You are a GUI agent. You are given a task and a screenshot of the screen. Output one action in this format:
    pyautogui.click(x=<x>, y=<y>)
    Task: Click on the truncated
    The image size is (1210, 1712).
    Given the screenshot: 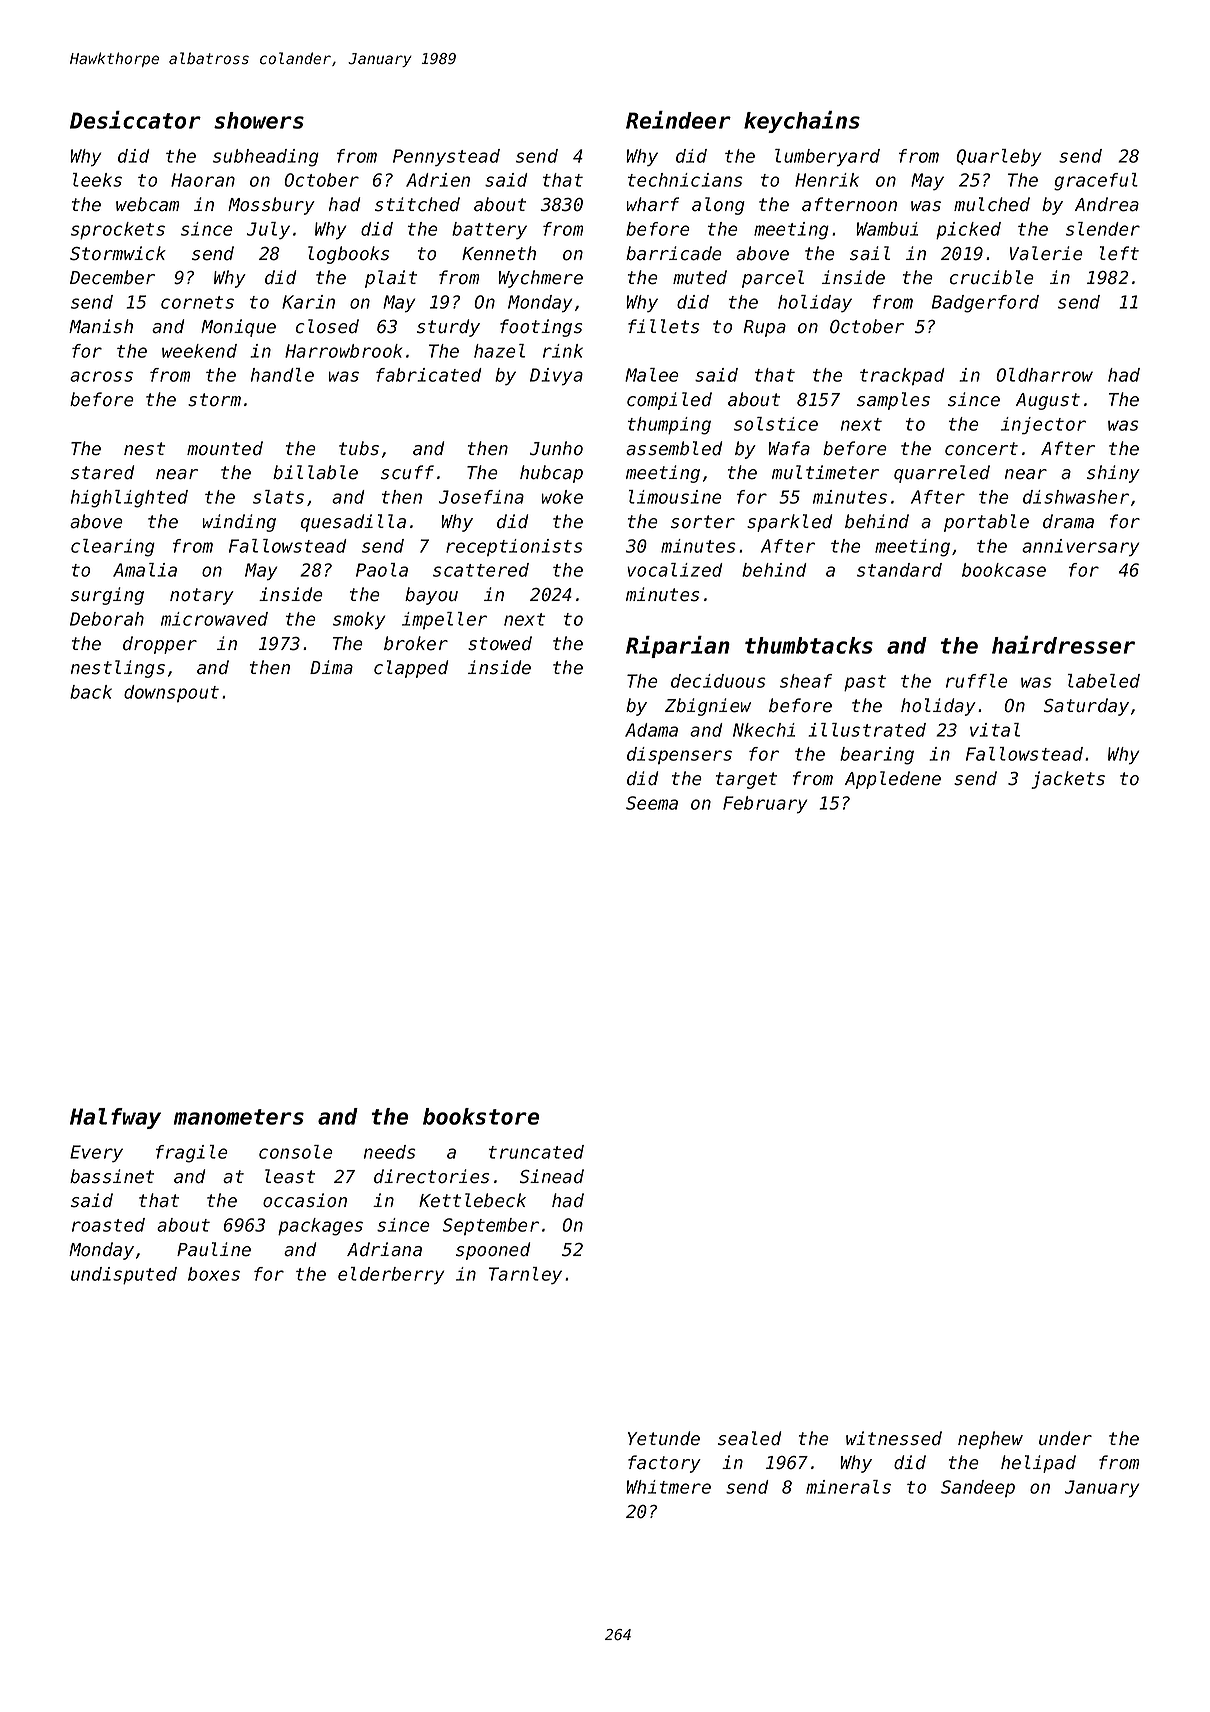 What is the action you would take?
    pyautogui.click(x=536, y=1152)
